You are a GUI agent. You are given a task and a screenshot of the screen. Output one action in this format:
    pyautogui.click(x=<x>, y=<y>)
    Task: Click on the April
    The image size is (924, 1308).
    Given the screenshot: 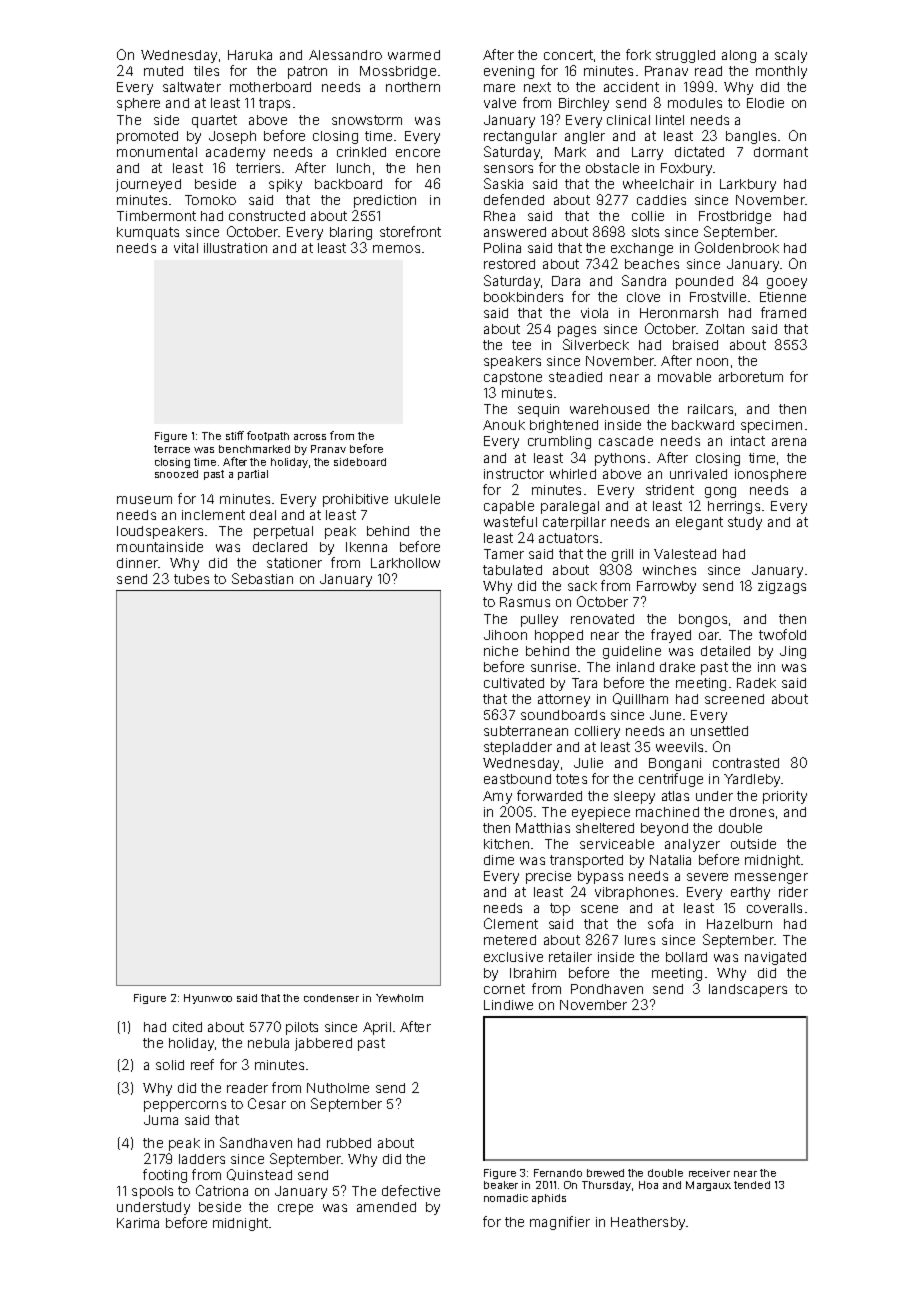 What is the action you would take?
    pyautogui.click(x=377, y=1028)
